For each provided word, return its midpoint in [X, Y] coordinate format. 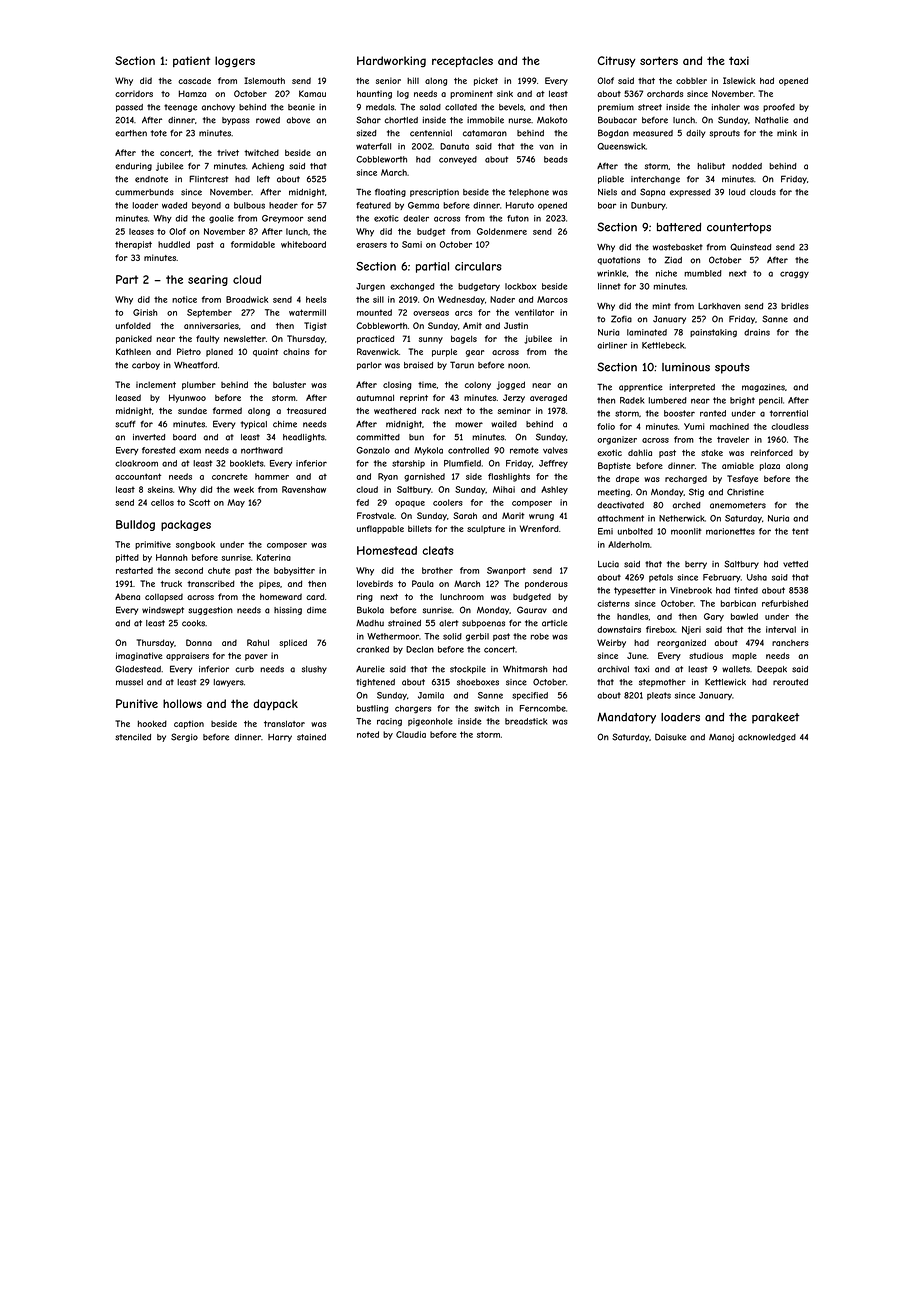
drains [757, 332]
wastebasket [678, 247]
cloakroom [136, 463]
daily [695, 134]
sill [378, 299]
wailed [504, 424]
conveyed [458, 160]
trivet [228, 152]
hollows [182, 703]
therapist [133, 245]
